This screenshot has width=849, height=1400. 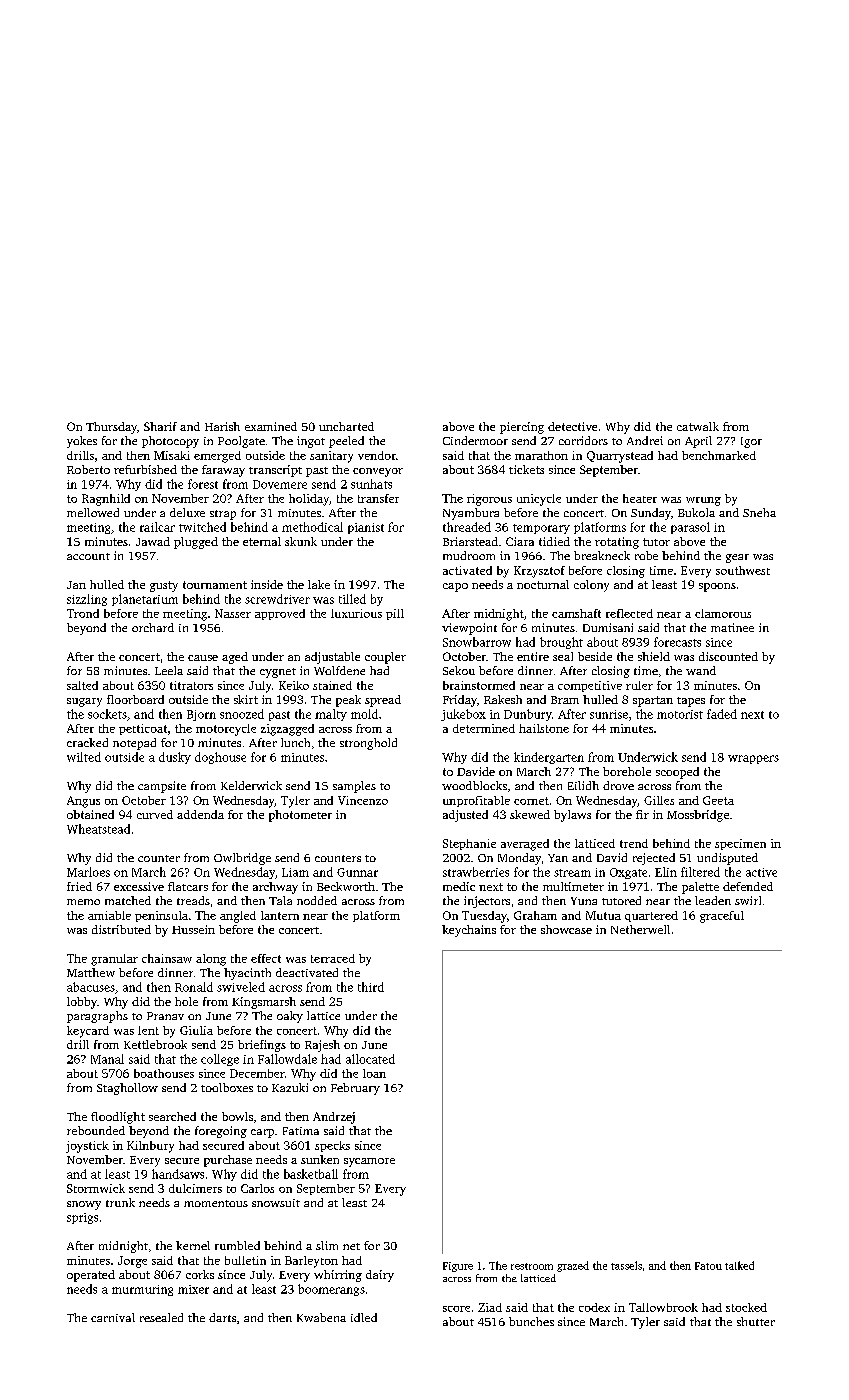 What do you see at coordinates (346, 426) in the screenshot?
I see `uncharted` at bounding box center [346, 426].
